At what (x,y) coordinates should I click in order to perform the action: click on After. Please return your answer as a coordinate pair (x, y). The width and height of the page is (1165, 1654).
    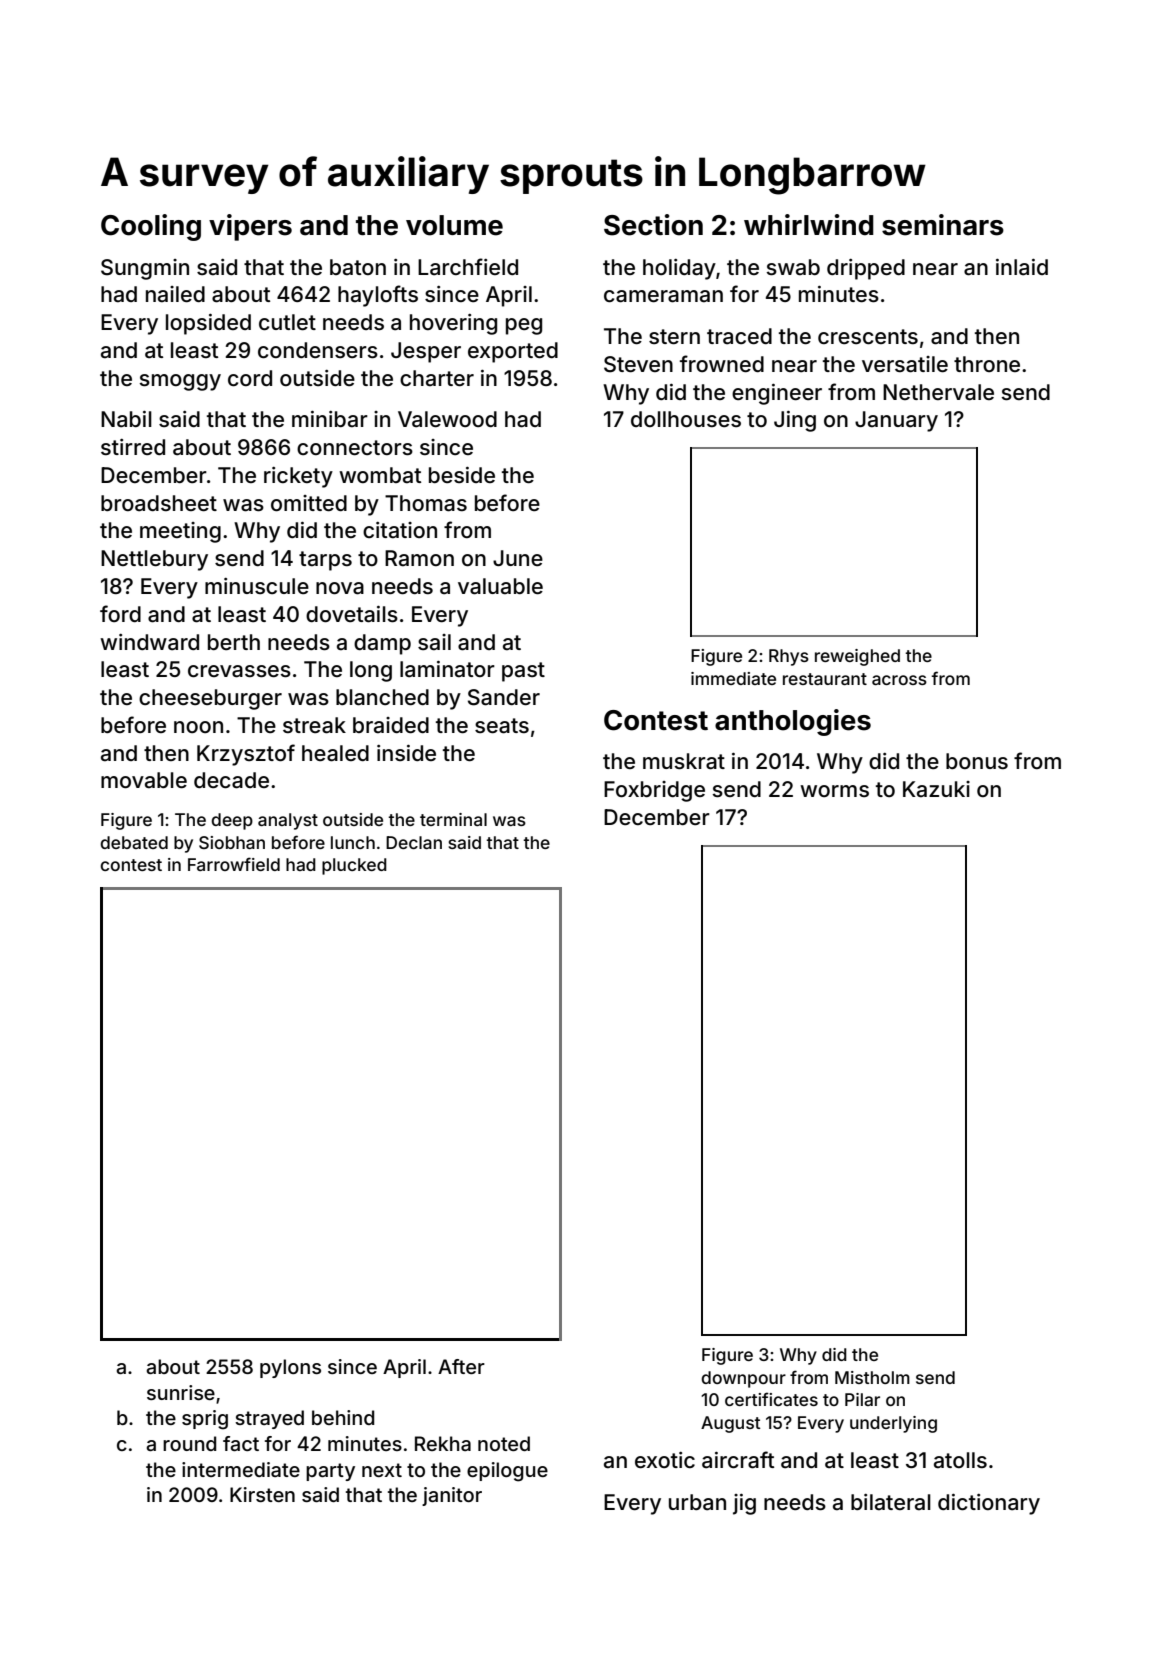
    Looking at the image, I should click on (461, 1366).
